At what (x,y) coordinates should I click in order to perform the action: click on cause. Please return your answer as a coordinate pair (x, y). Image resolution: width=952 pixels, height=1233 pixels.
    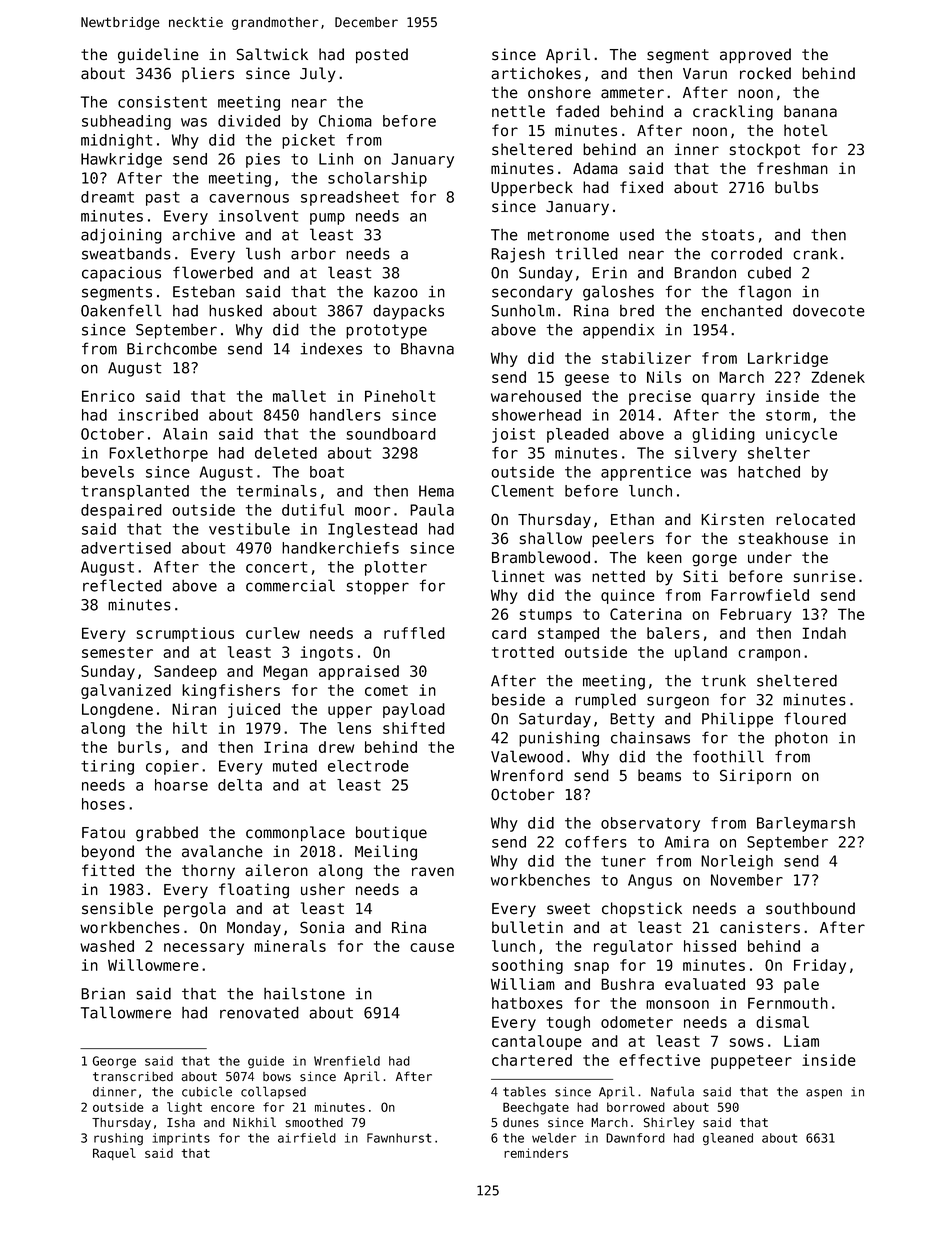
    Looking at the image, I should click on (432, 947).
